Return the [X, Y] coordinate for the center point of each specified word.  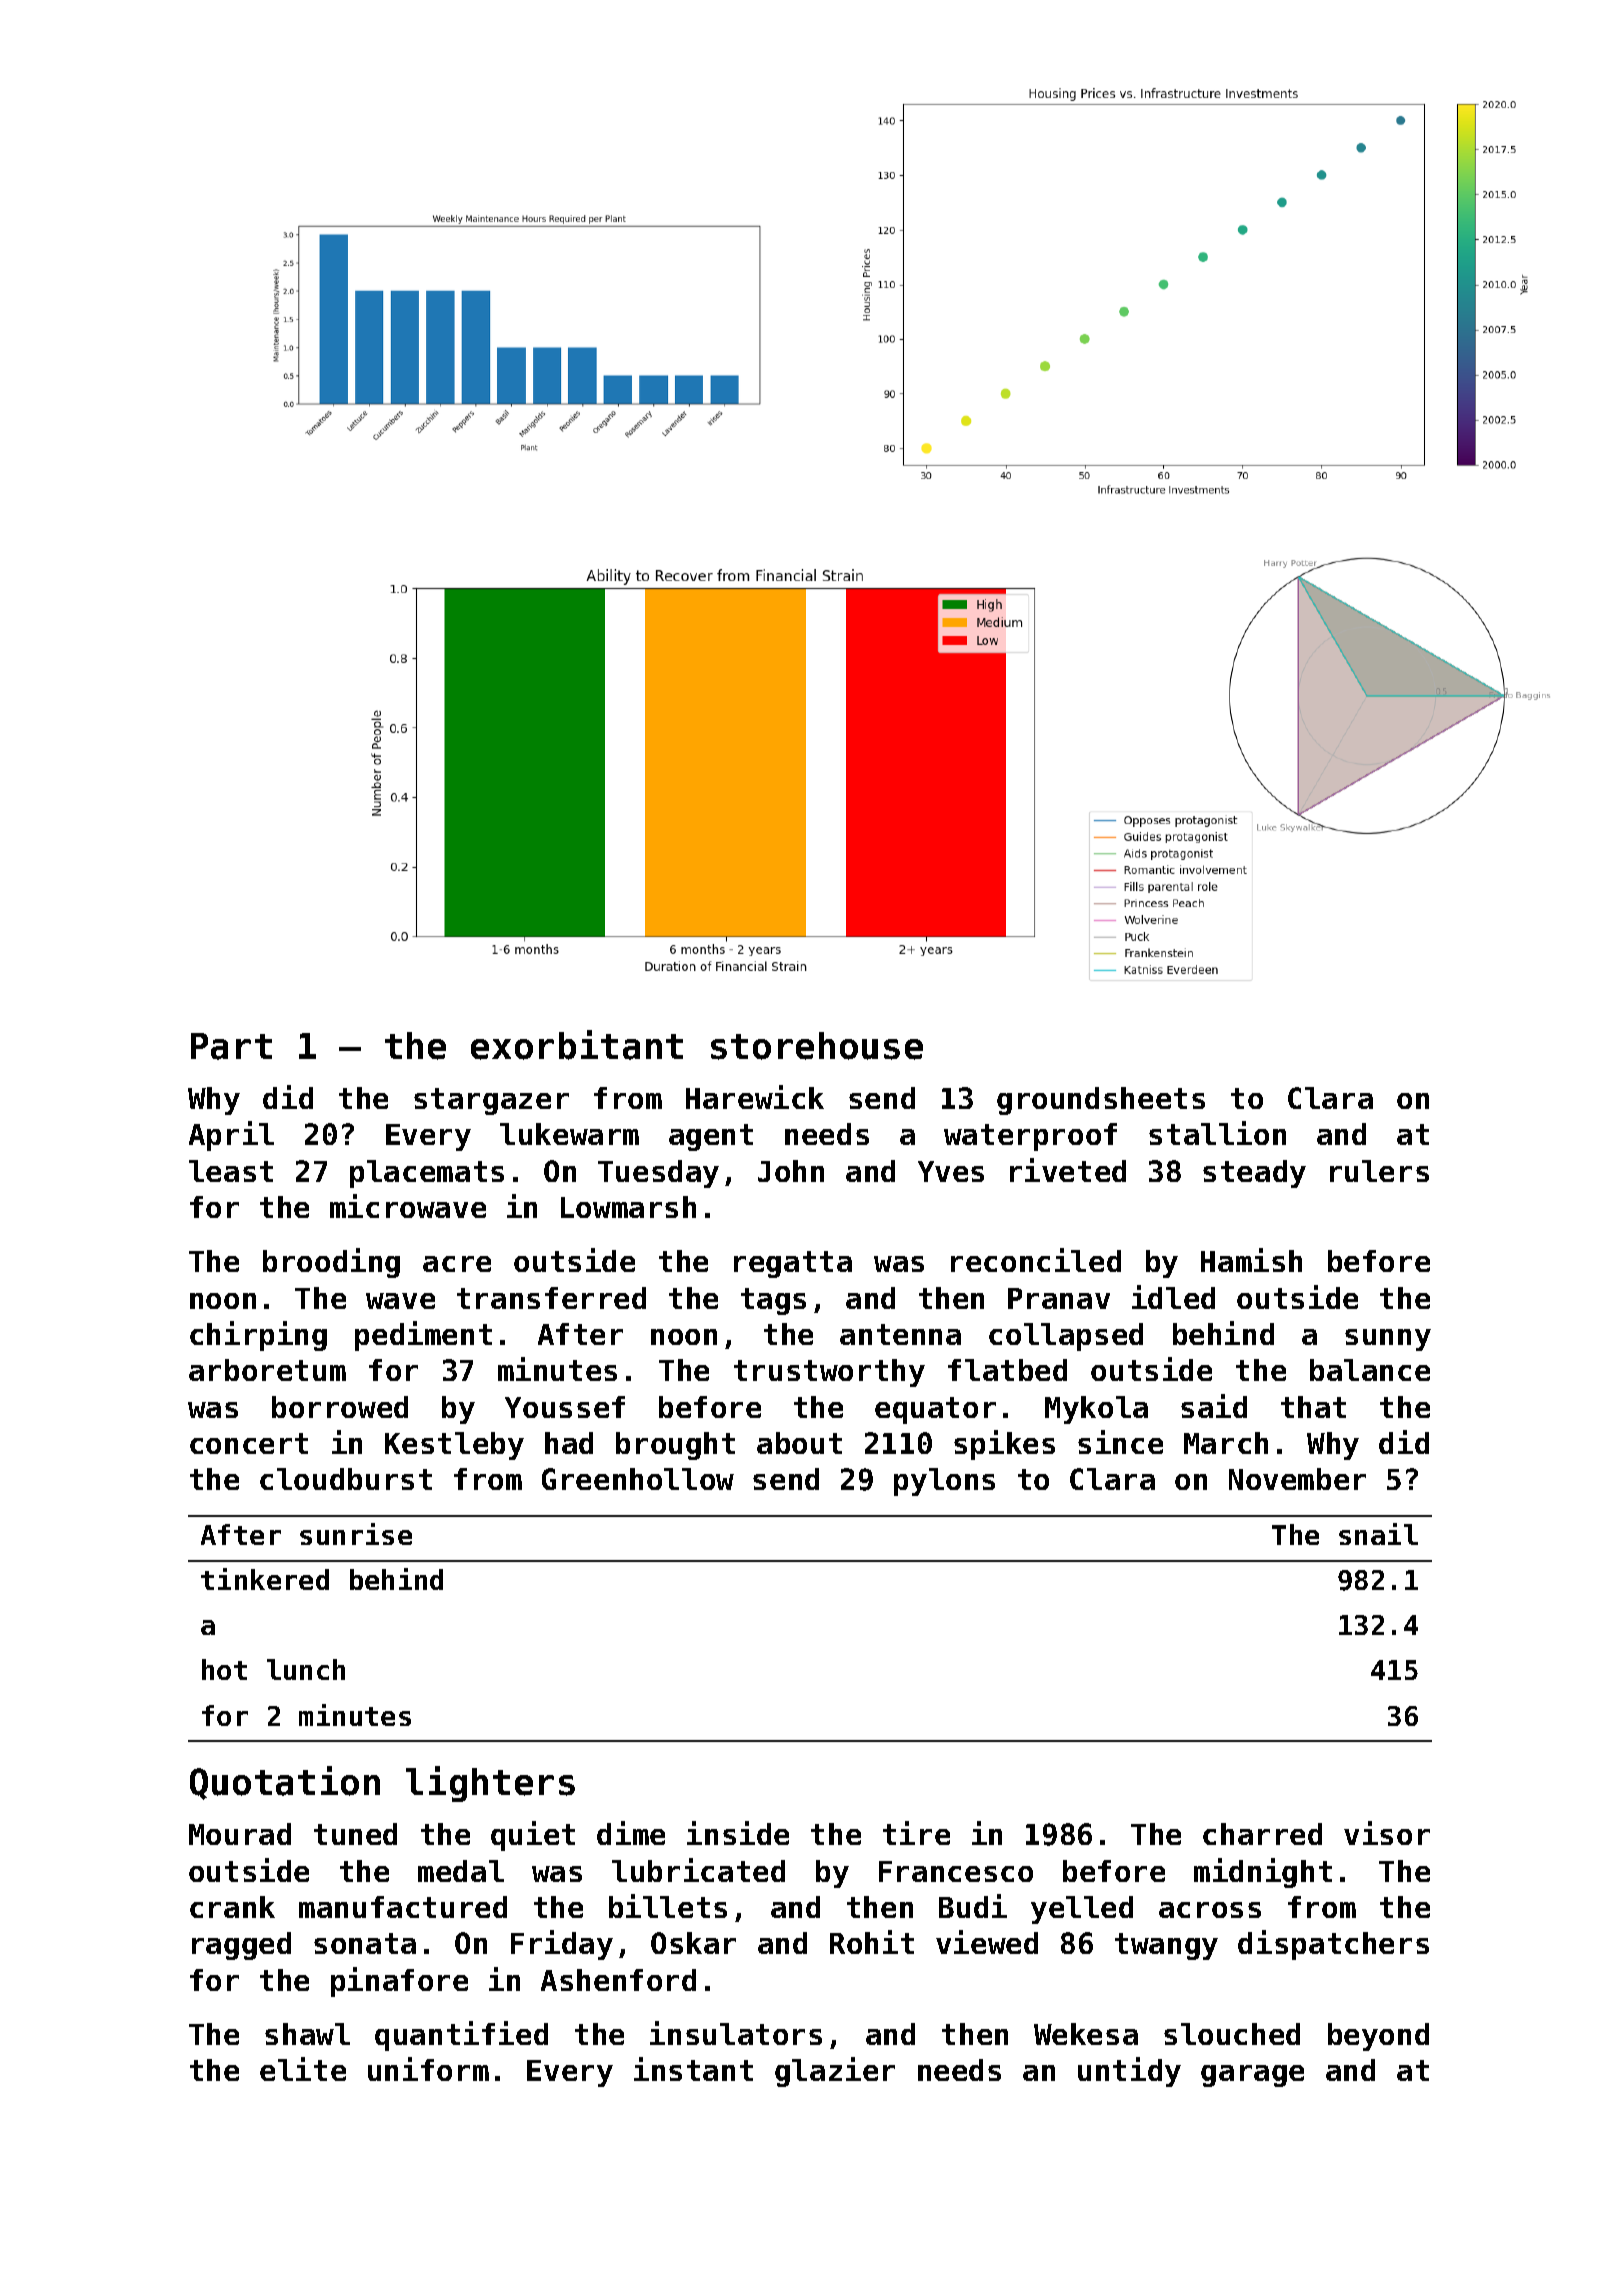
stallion [1217, 1133]
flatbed [1007, 1370]
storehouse [817, 1046]
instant [693, 2069]
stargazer [491, 1101]
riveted [1068, 1170]
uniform [428, 2069]
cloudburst [346, 1479]
